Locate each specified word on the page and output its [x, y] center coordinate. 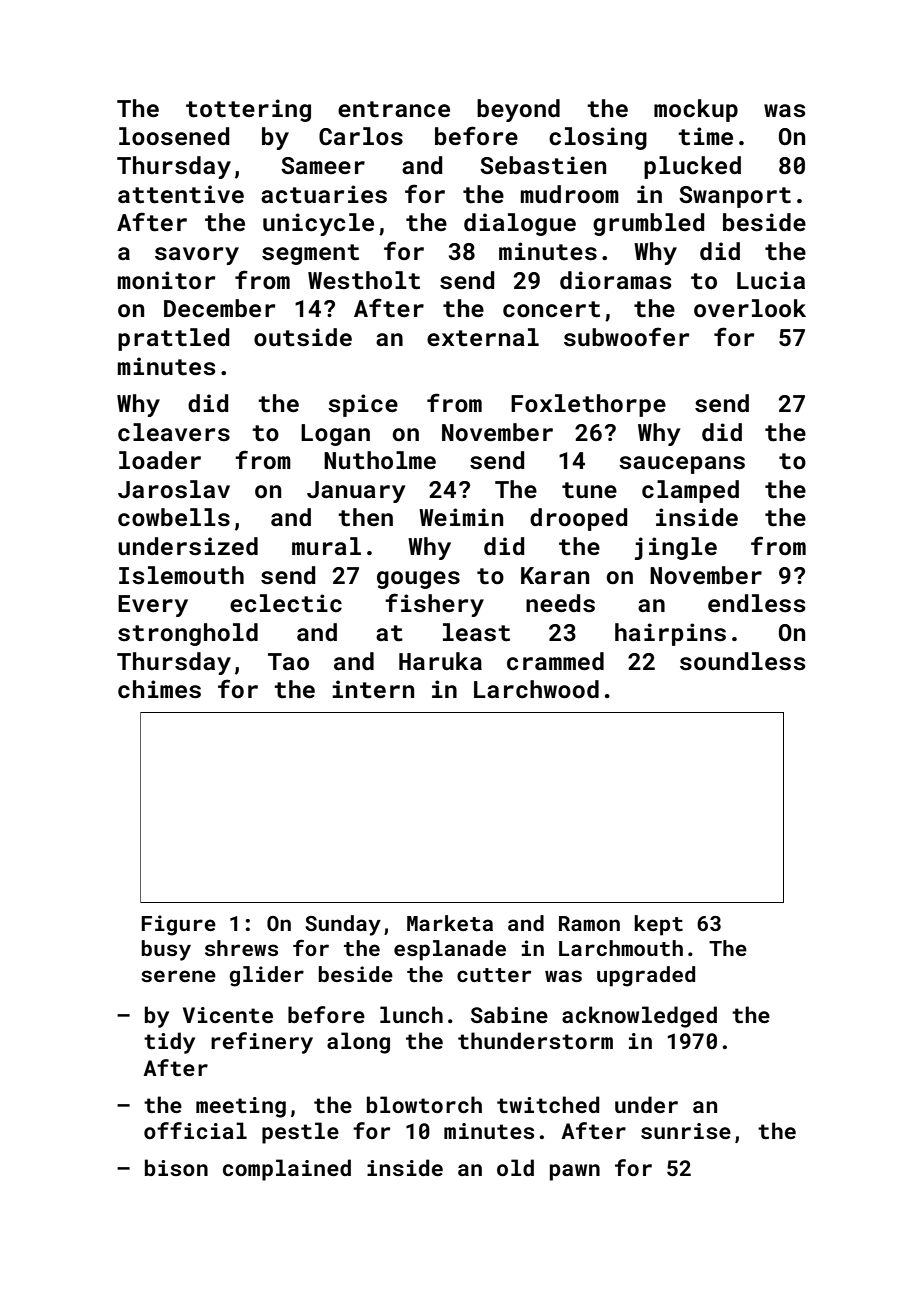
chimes [159, 689]
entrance [394, 109]
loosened [174, 136]
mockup [696, 110]
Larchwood [536, 689]
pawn [575, 1172]
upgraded [646, 976]
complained [287, 1170]
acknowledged [639, 1017]
